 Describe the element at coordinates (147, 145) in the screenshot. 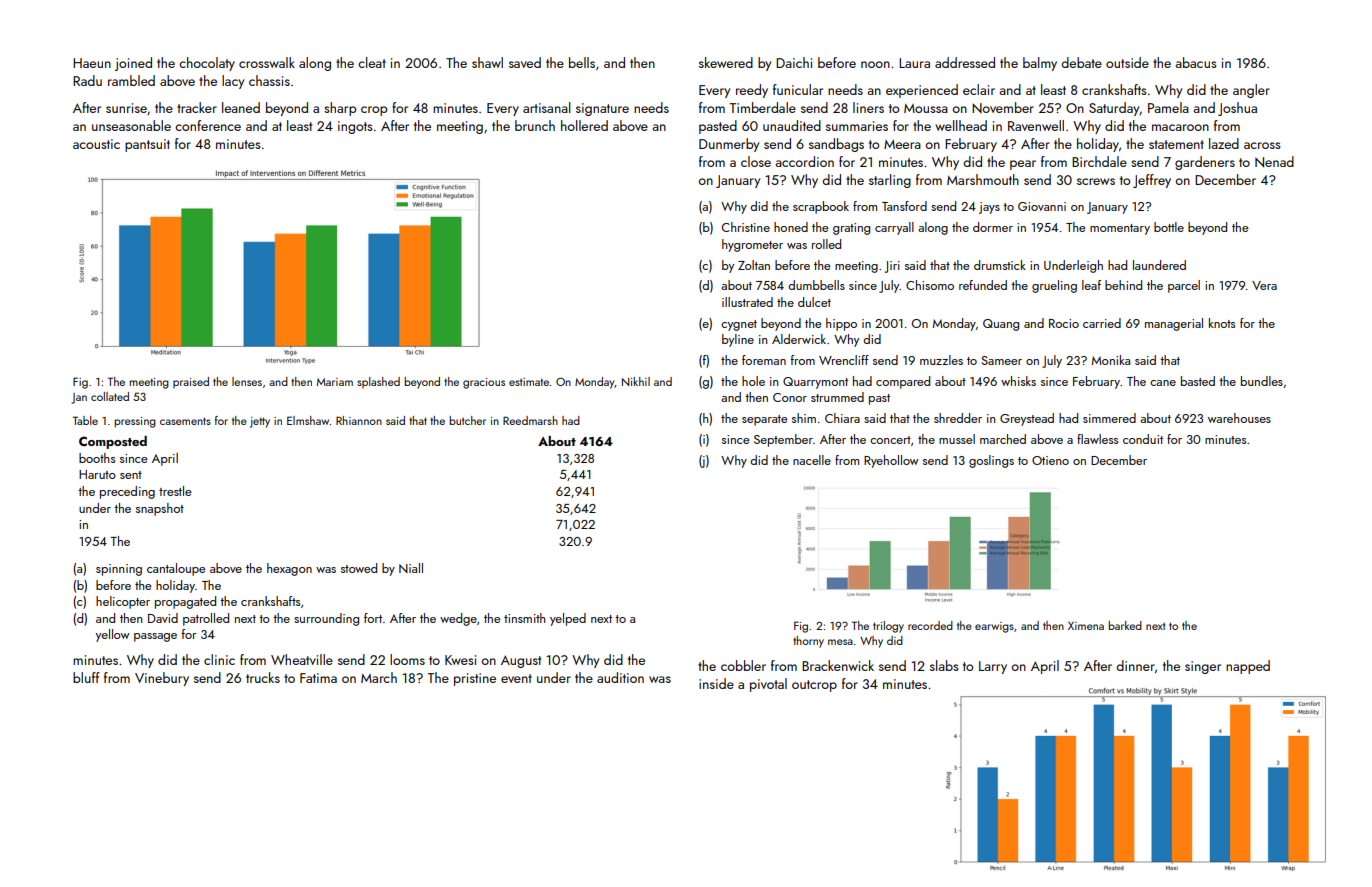

I see `pantsuit` at that location.
